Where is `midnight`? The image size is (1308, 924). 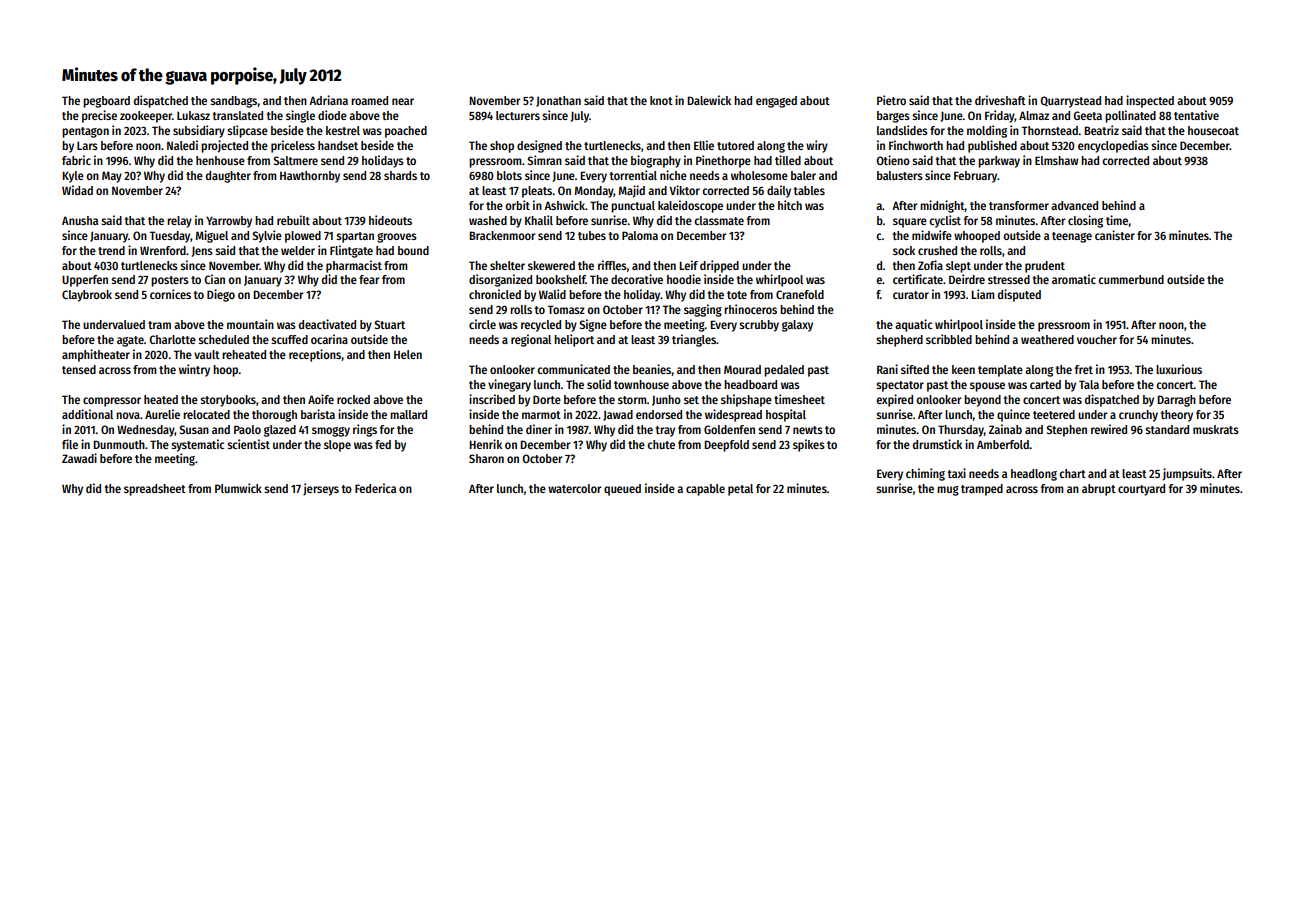
midnight is located at coordinates (942, 206).
